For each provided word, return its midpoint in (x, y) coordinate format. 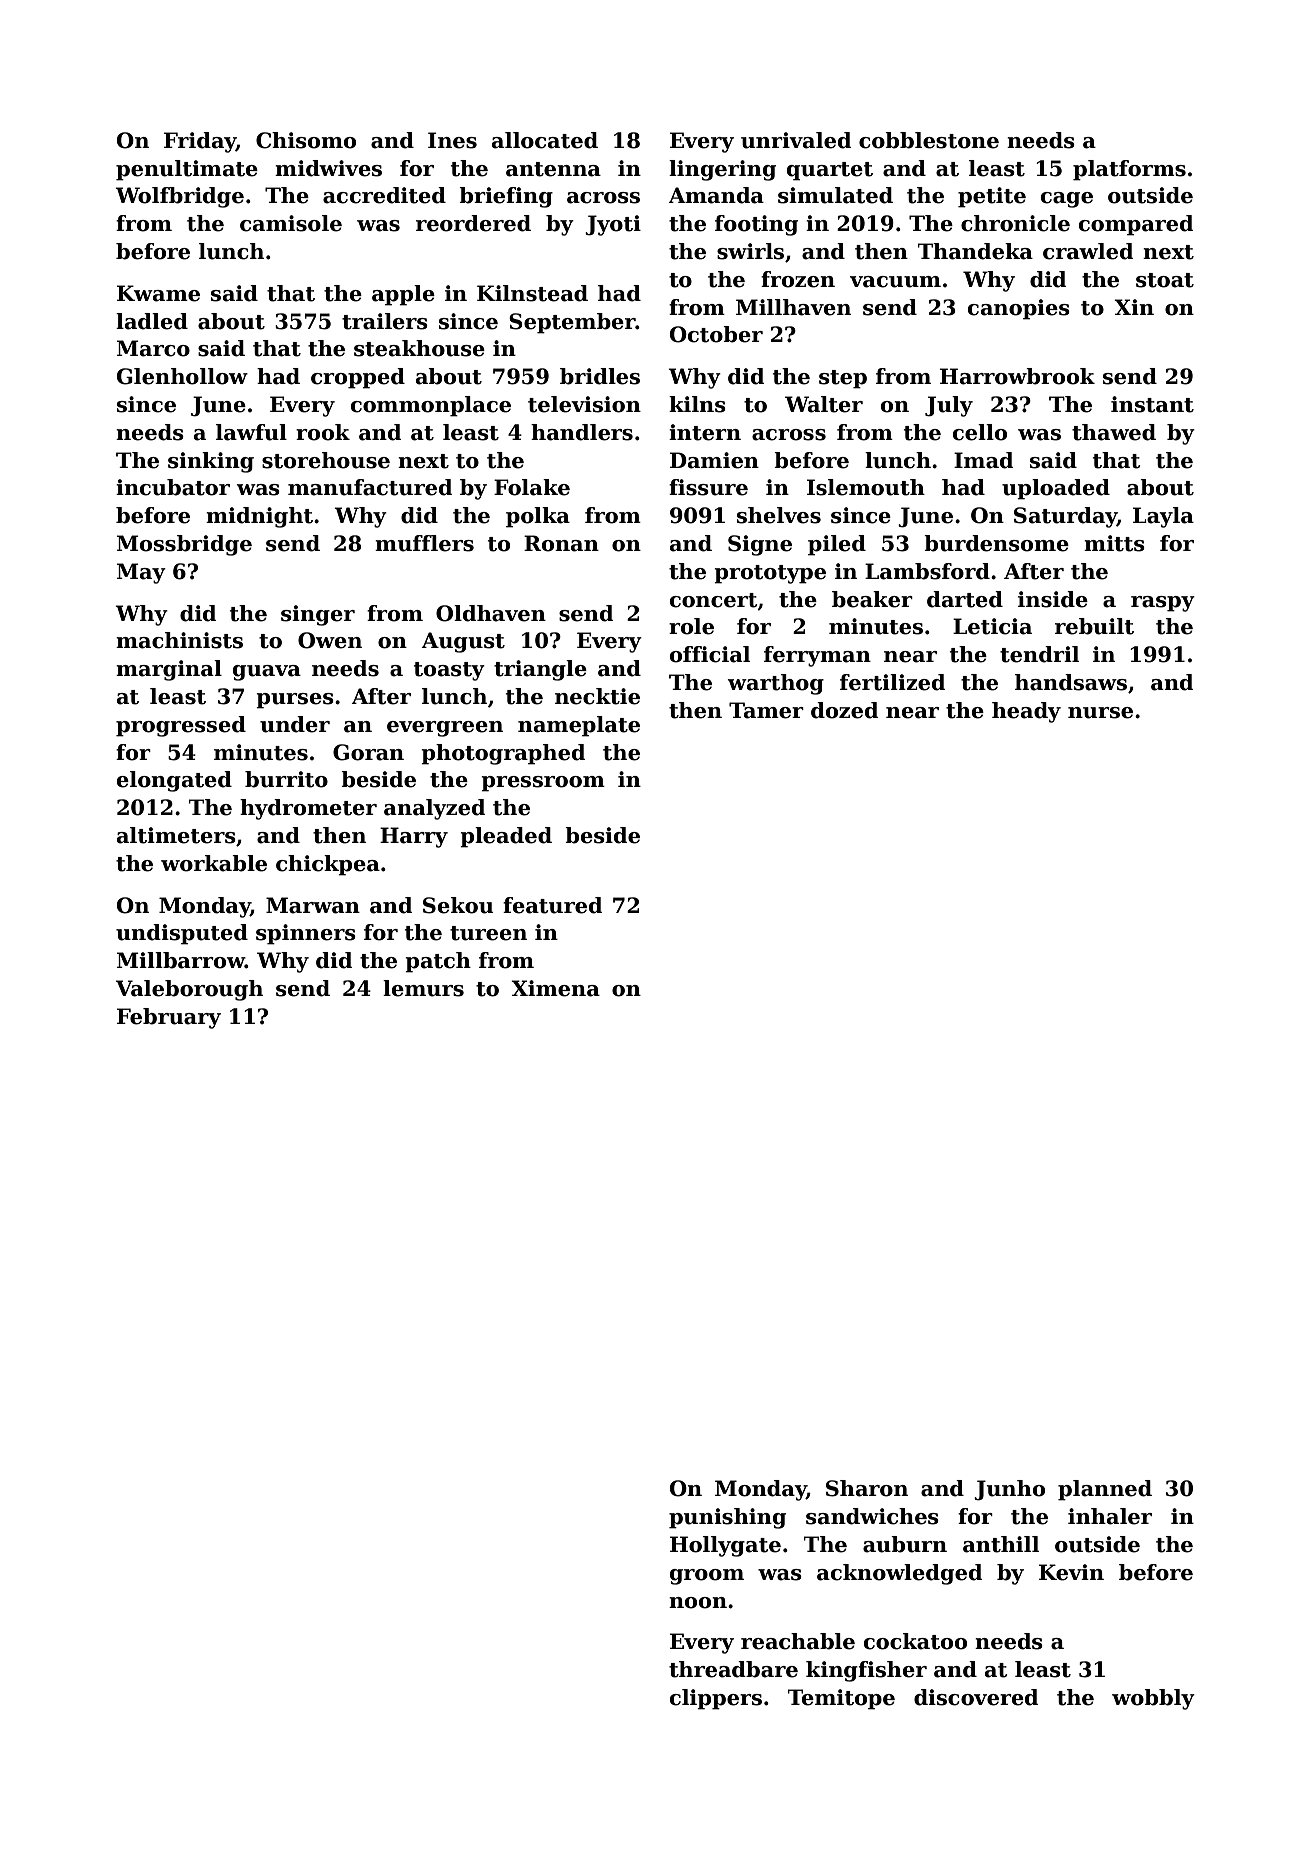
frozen (798, 279)
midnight (259, 517)
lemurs (423, 988)
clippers (716, 1699)
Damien (714, 460)
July (949, 406)
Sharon (867, 1488)
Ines (452, 140)
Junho (1009, 1490)
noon (698, 1603)
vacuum (895, 282)
